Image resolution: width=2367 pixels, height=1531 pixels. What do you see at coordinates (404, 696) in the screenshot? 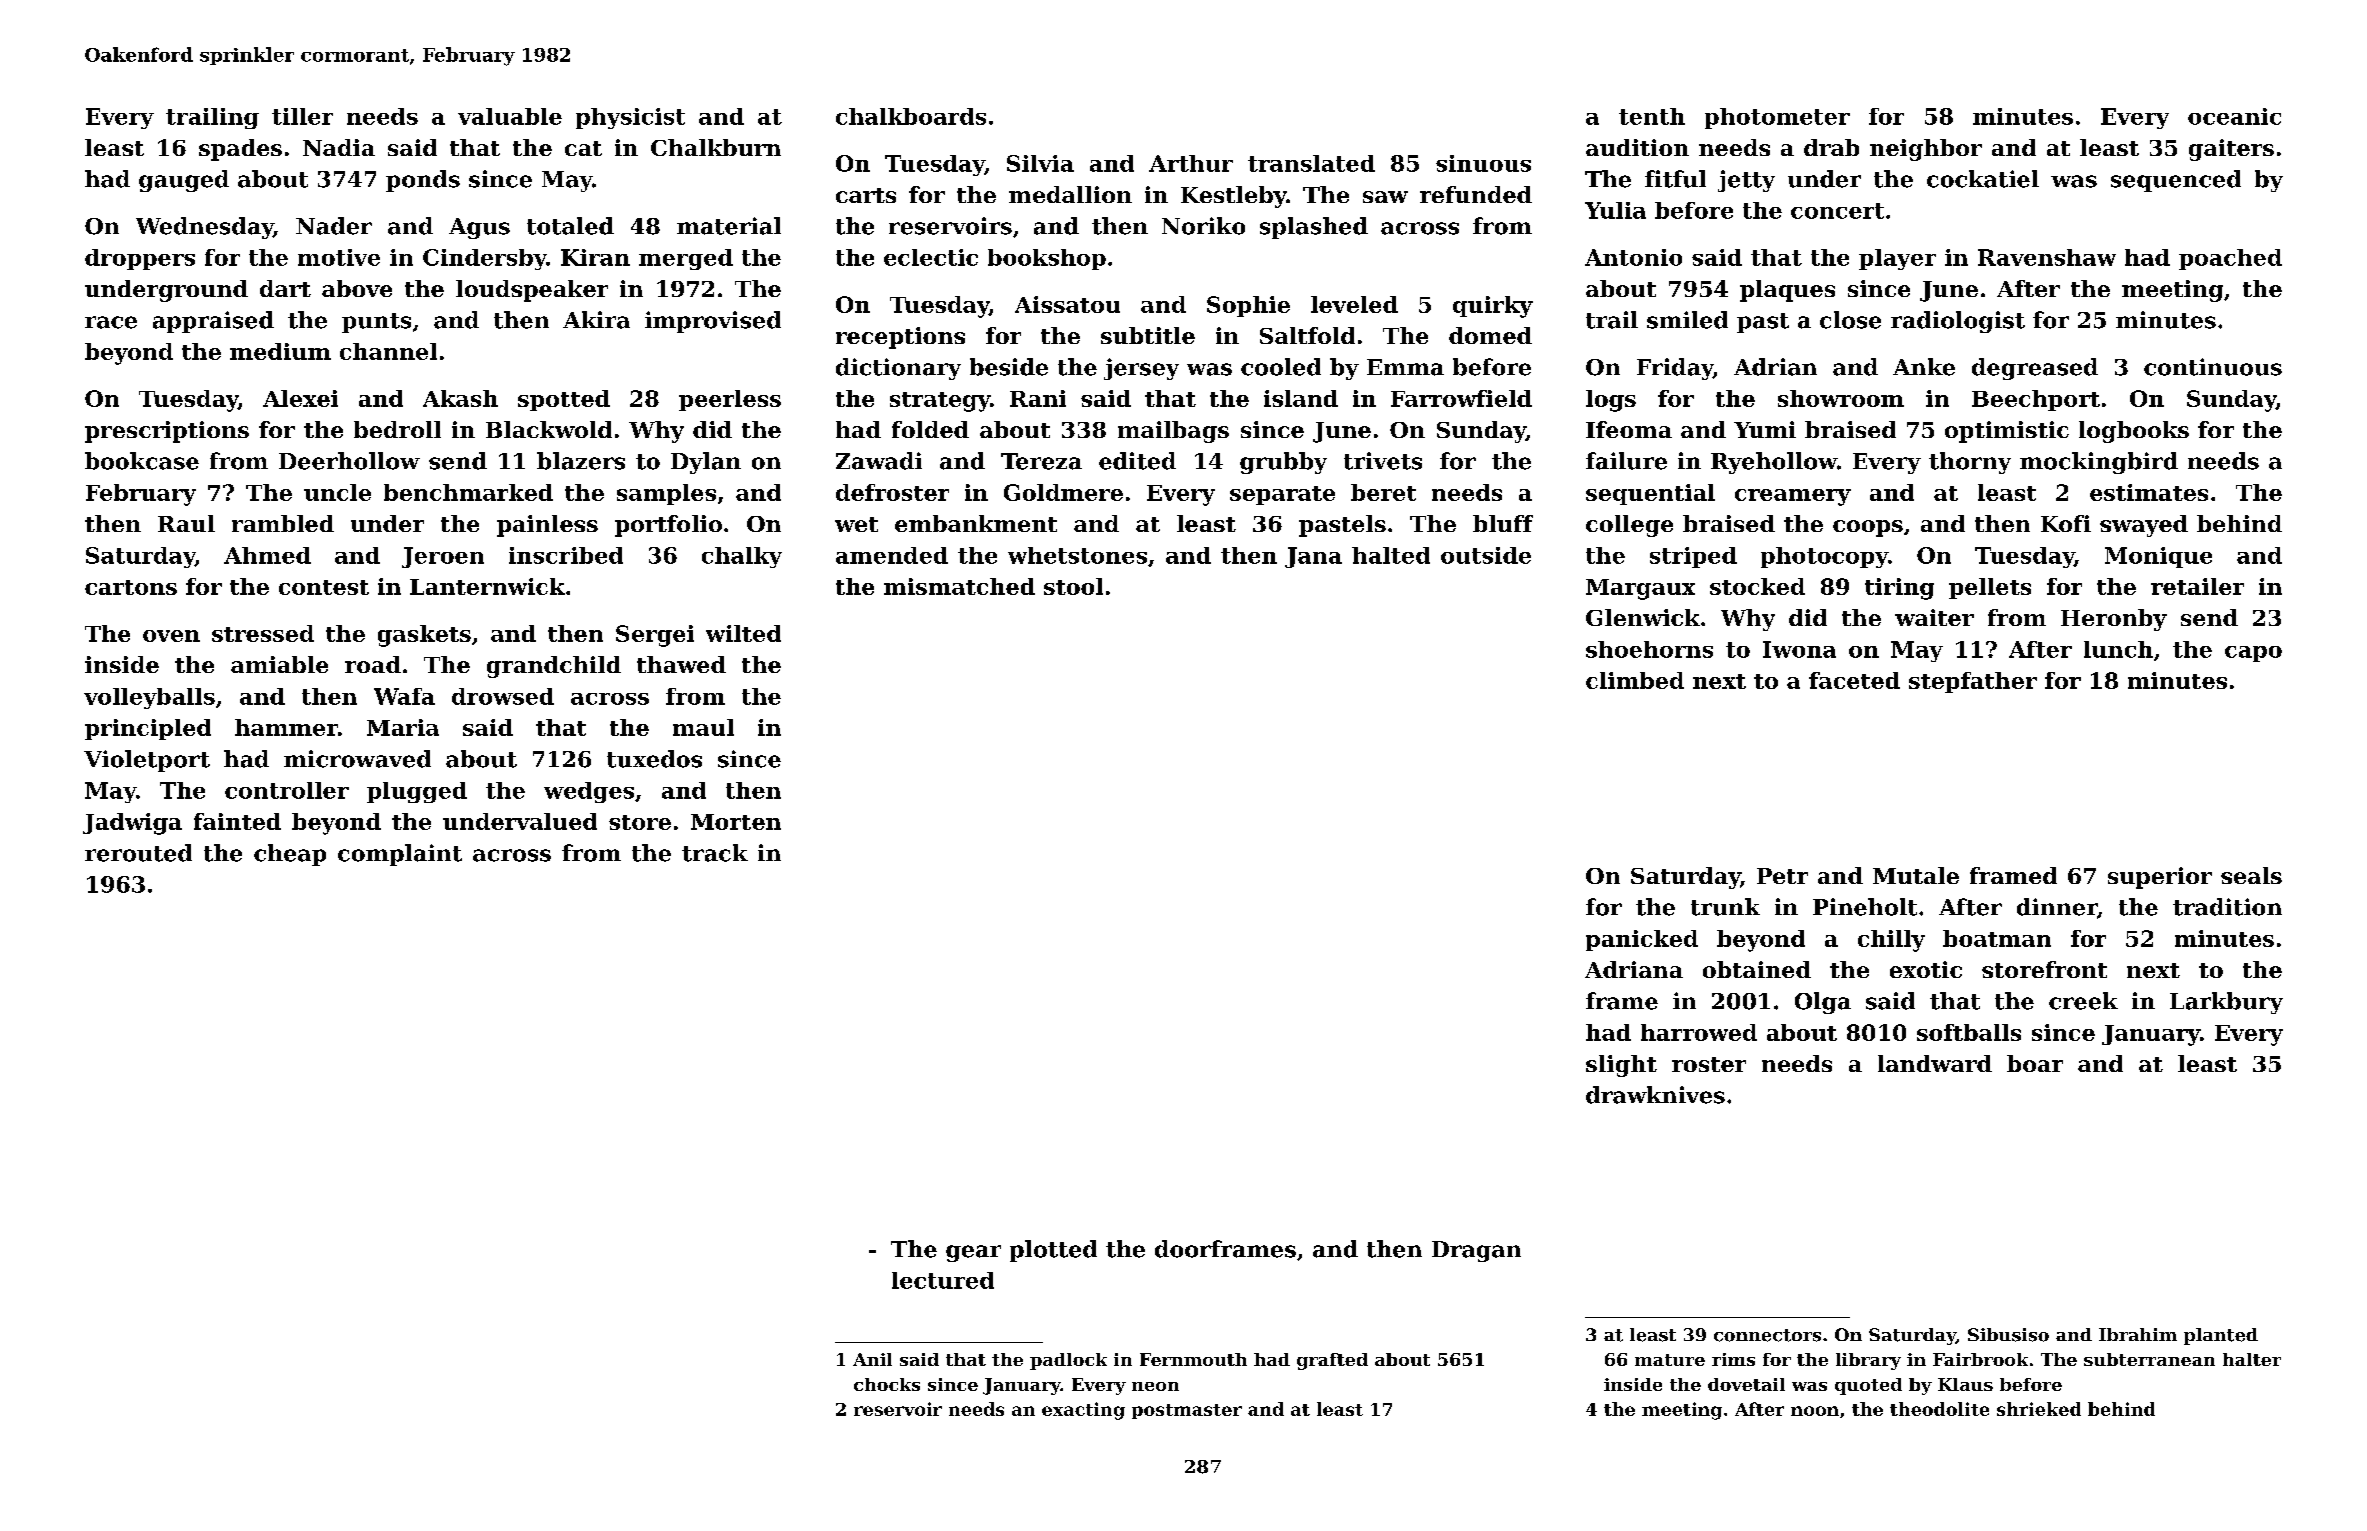
I see `Wafa` at bounding box center [404, 696].
